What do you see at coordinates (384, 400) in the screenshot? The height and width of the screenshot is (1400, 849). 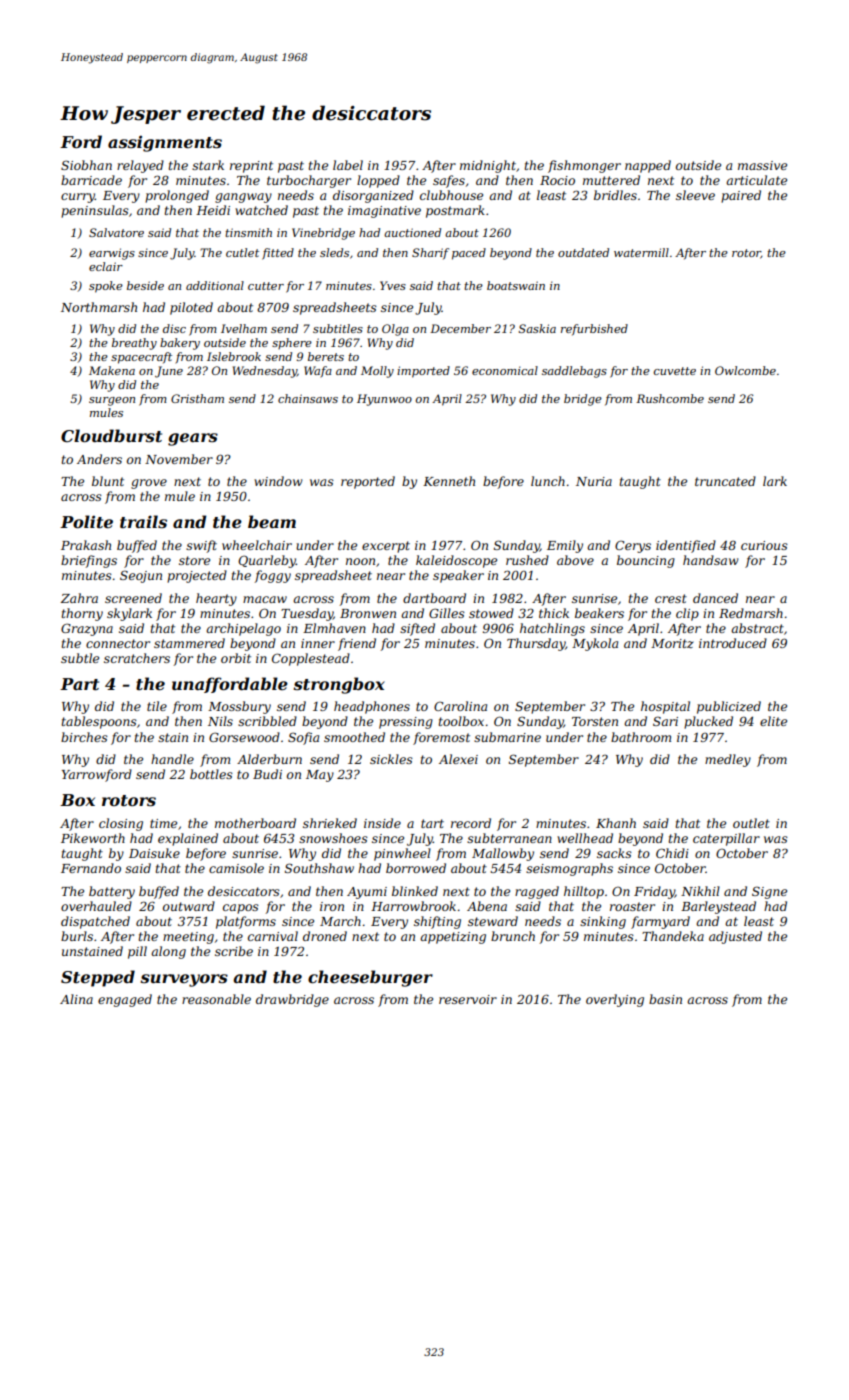 I see `Hyunwoo` at bounding box center [384, 400].
